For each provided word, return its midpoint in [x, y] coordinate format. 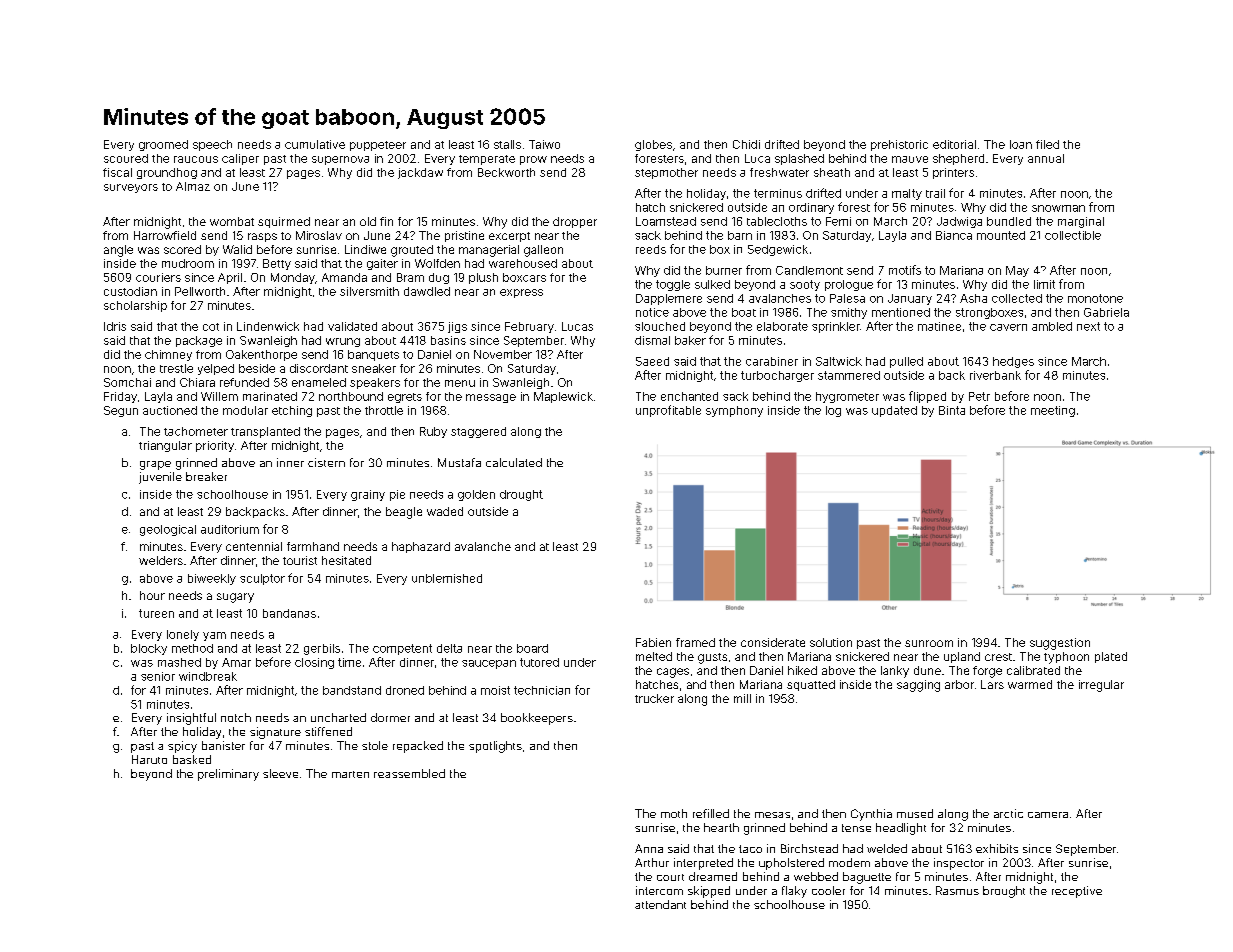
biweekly [212, 579]
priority [215, 446]
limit [1044, 284]
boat [744, 312]
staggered [478, 432]
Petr [979, 396]
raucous [196, 159]
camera [1048, 815]
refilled [711, 813]
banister [223, 745]
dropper [575, 222]
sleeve [280, 773]
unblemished [447, 578]
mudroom [188, 263]
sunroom [929, 643]
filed [1047, 144]
